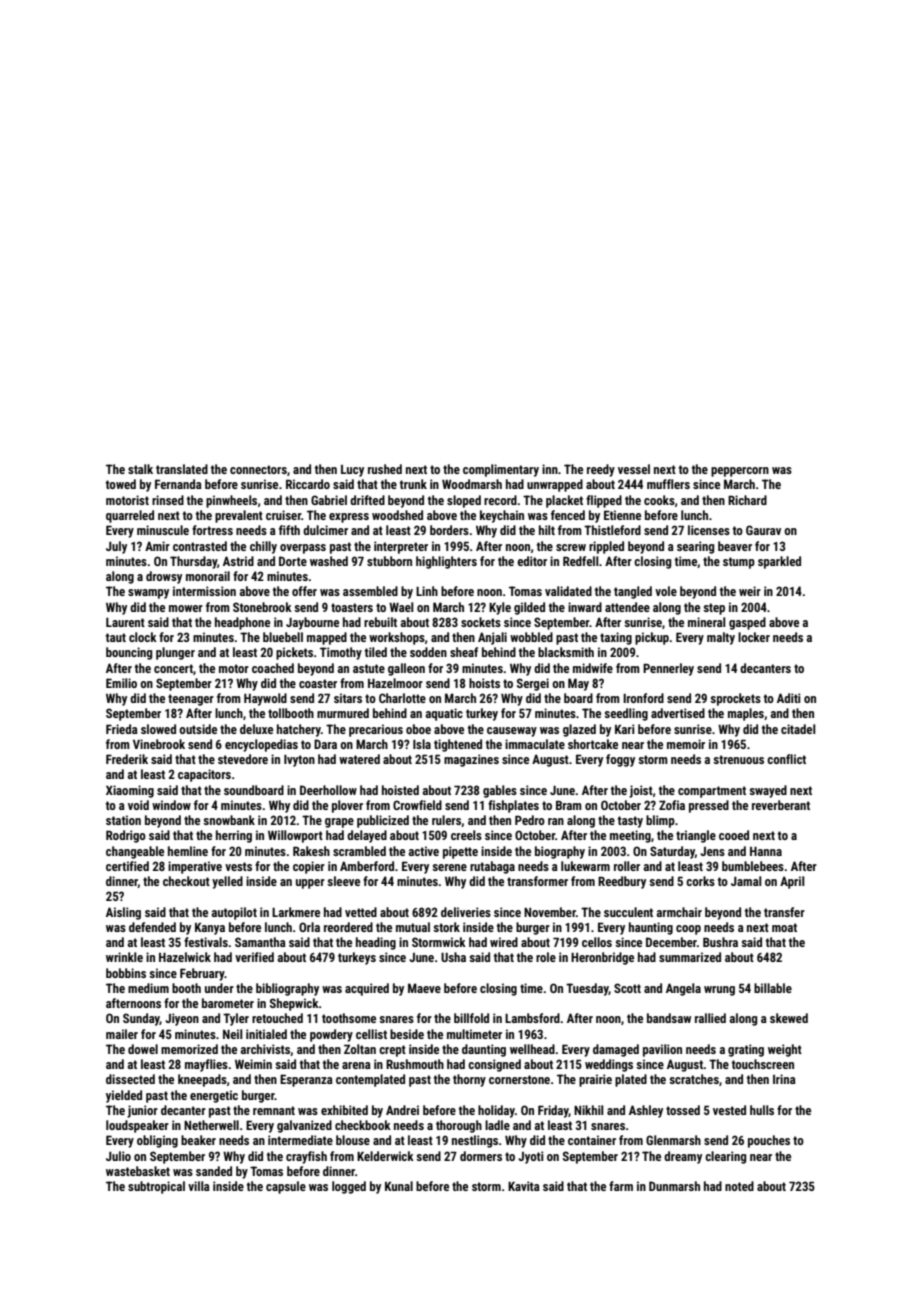 This image has width=924, height=1308. Describe the element at coordinates (569, 805) in the image. I see `Bram` at that location.
